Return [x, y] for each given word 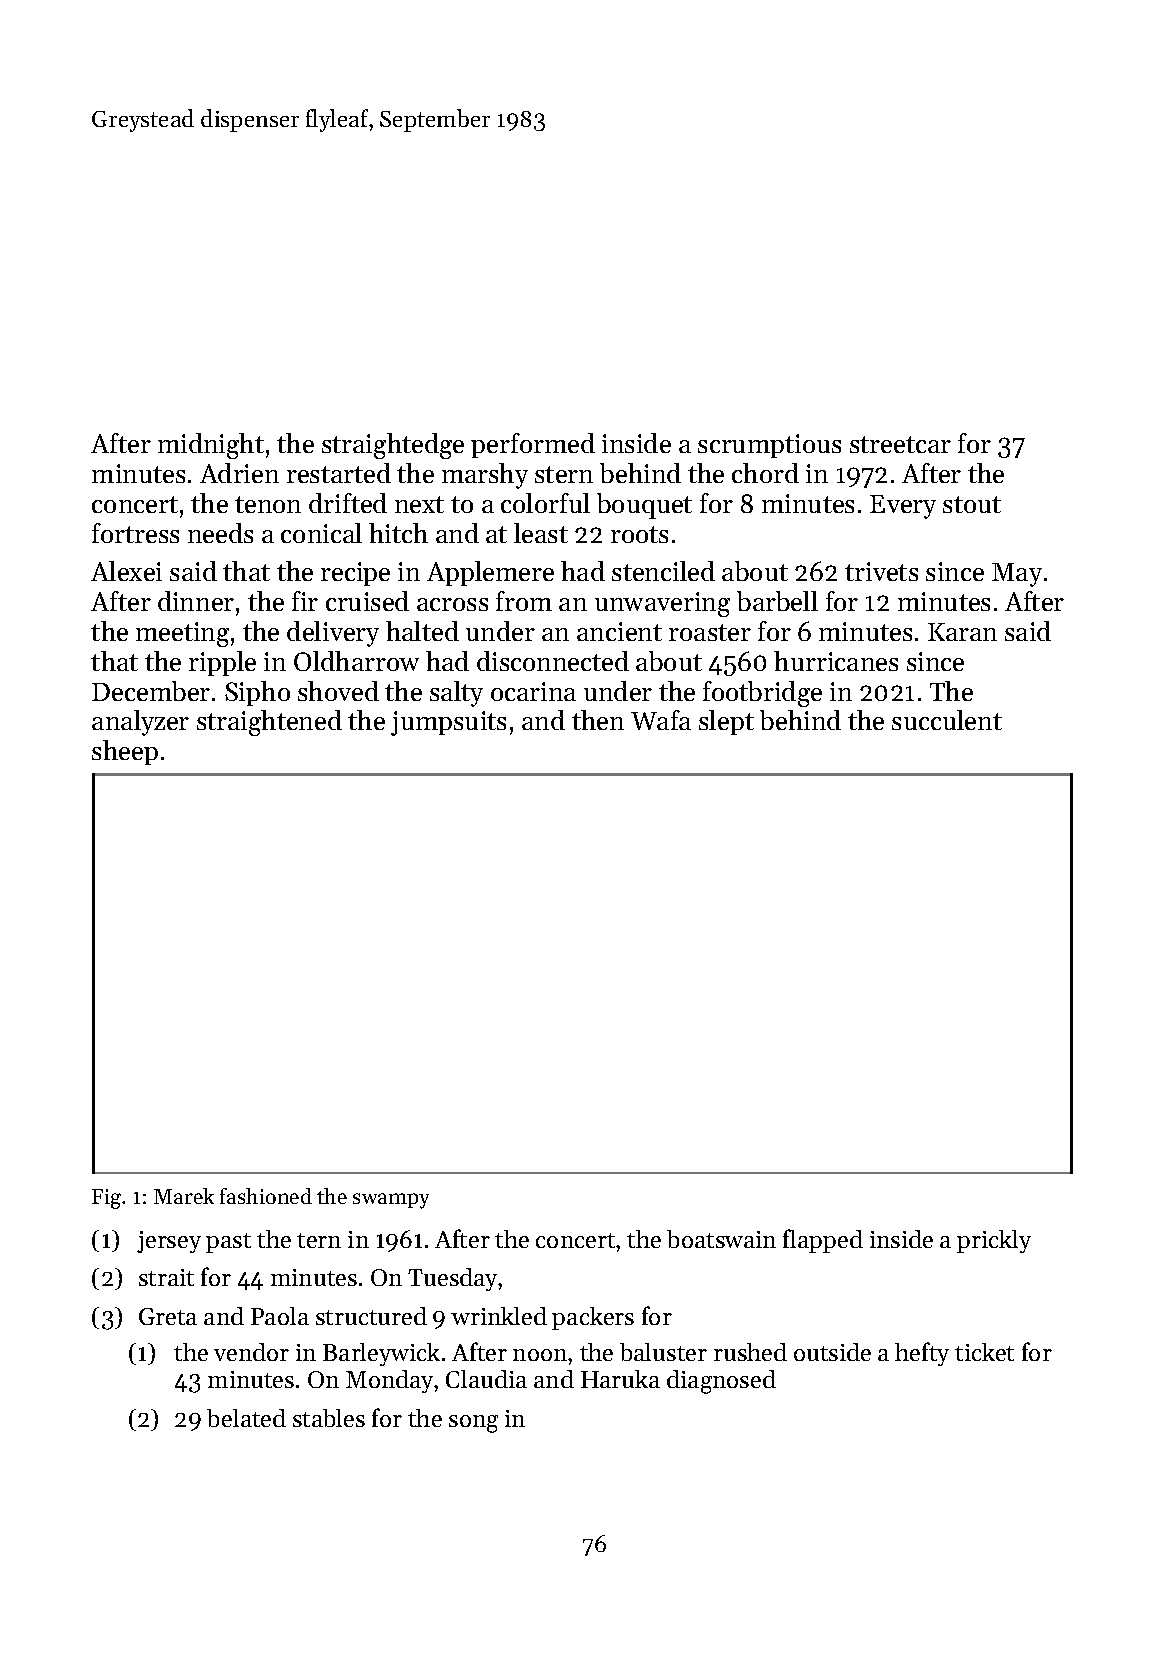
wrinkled [499, 1316]
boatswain [721, 1239]
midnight [211, 446]
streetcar [900, 444]
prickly [994, 1241]
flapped [823, 1241]
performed [533, 445]
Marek [184, 1196]
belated [246, 1418]
